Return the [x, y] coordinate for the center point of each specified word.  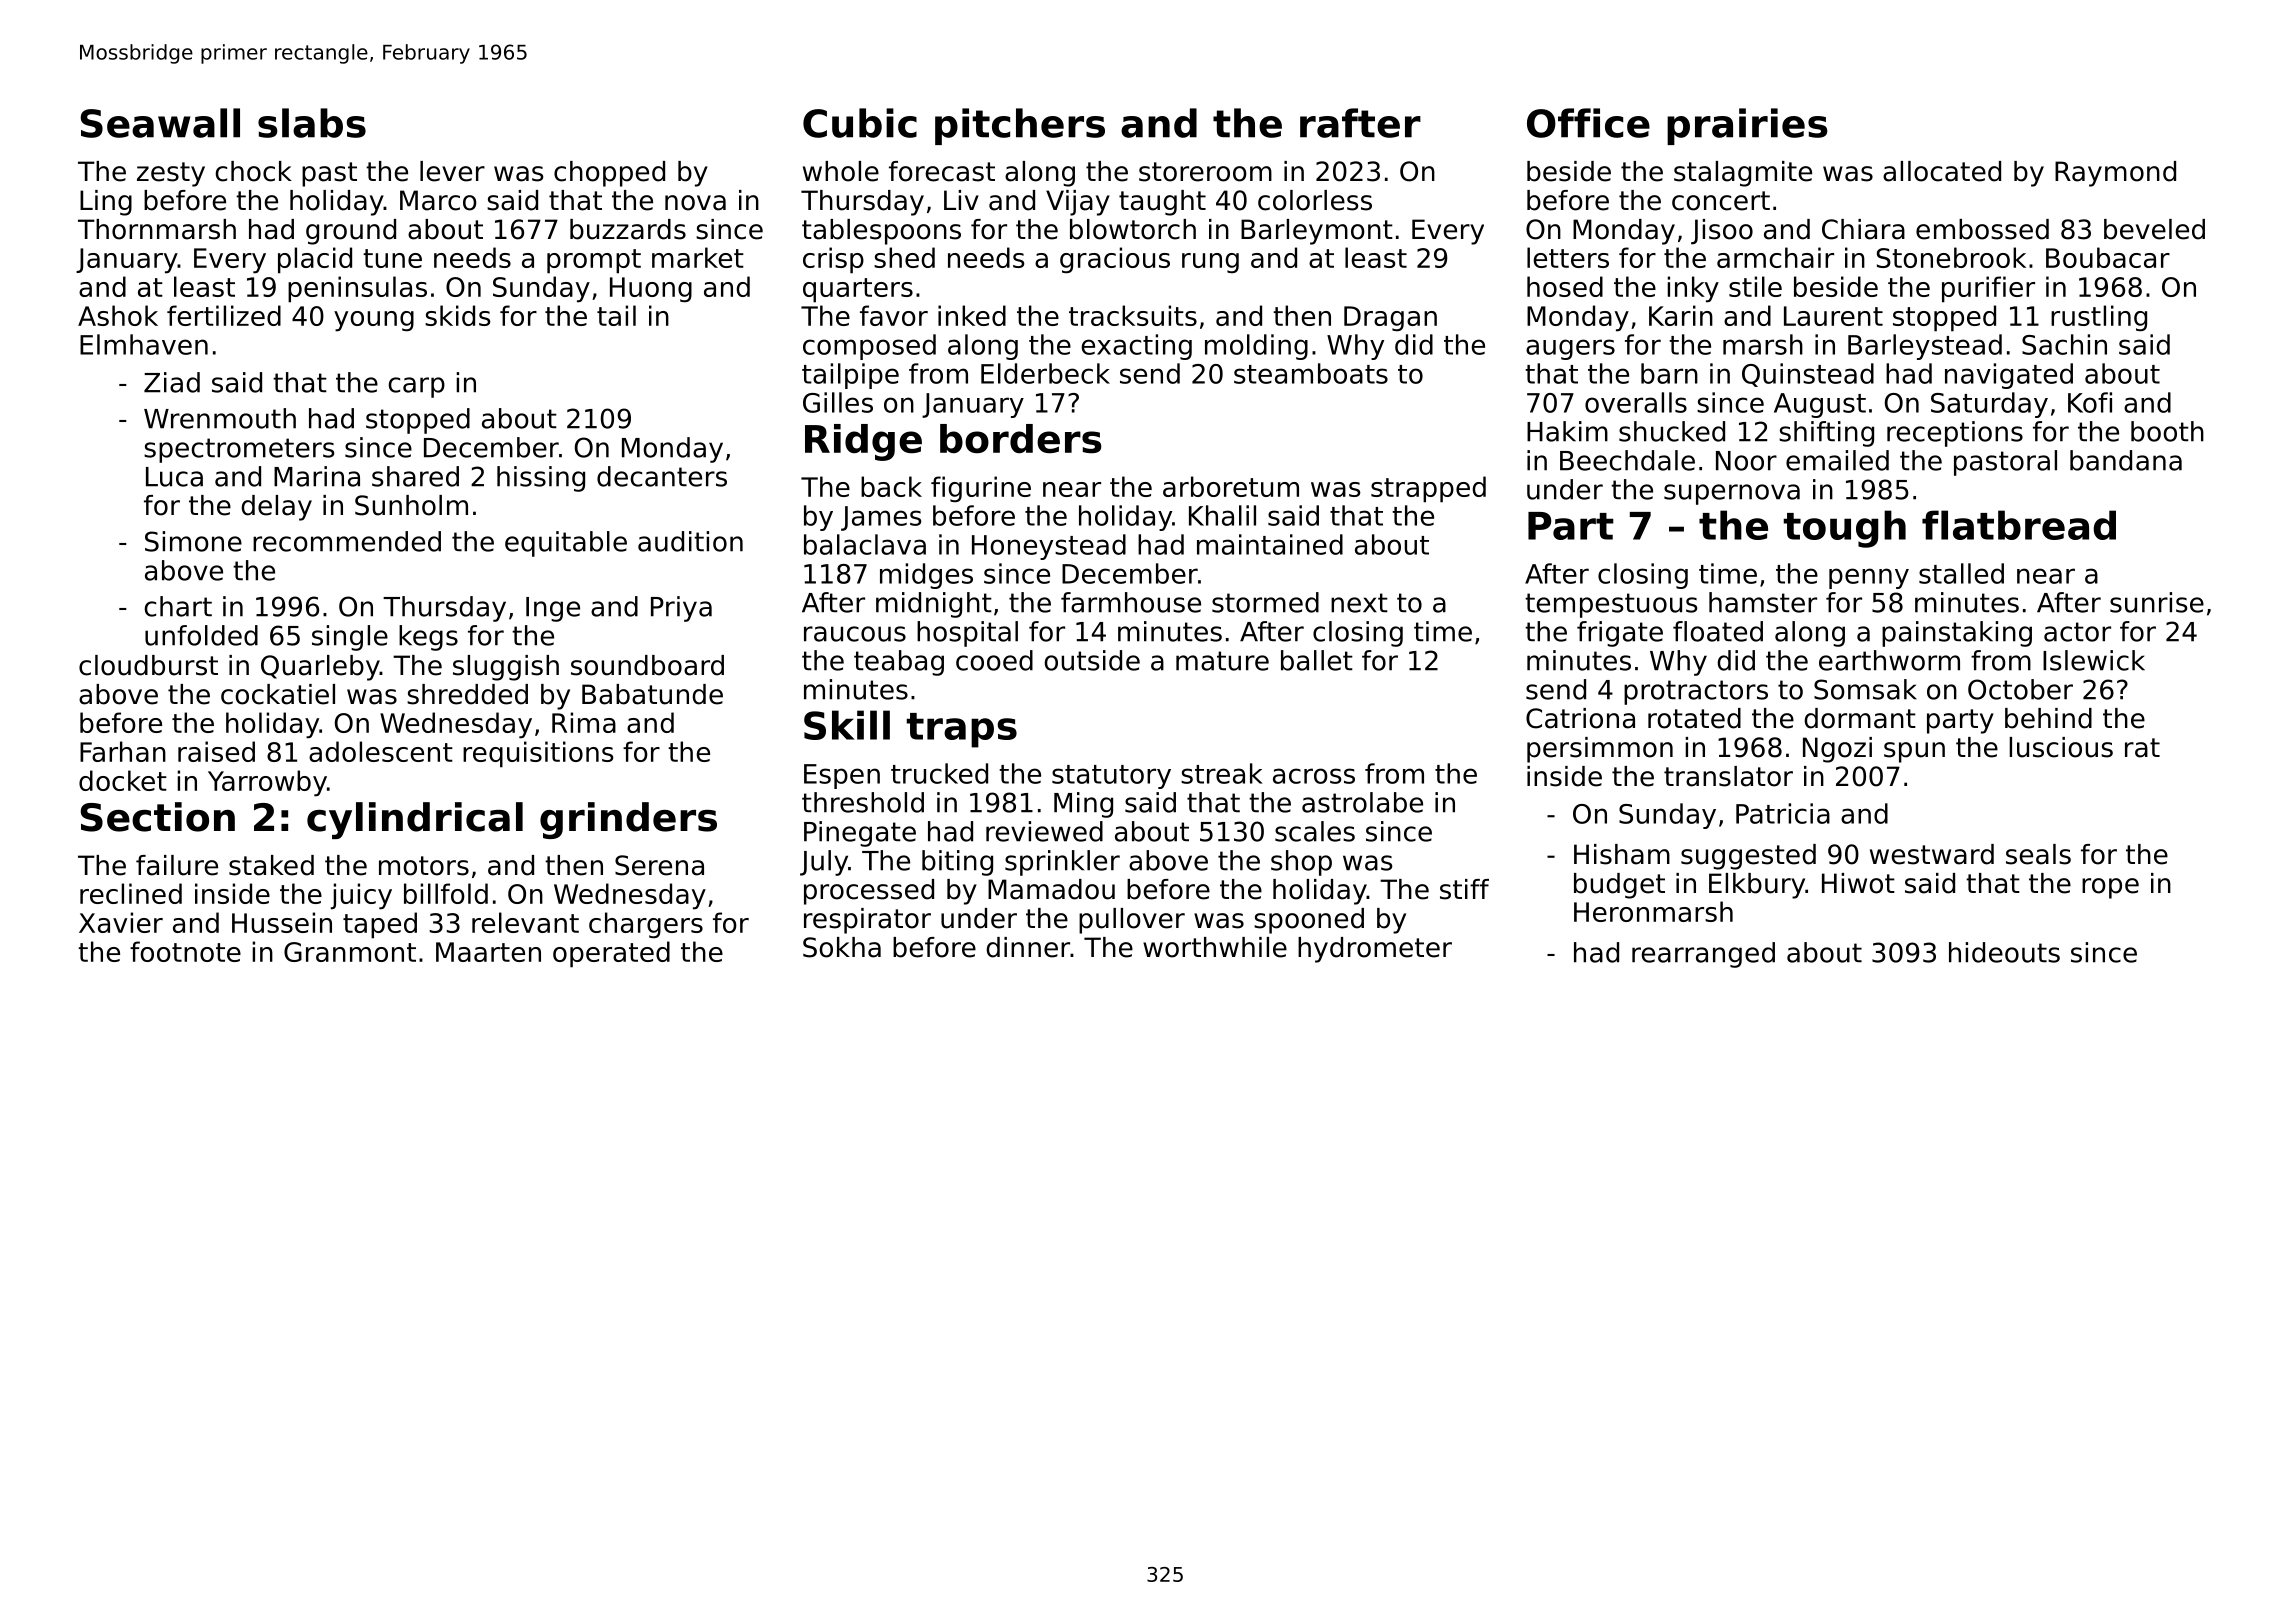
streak [1222, 773]
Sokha [842, 947]
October [2020, 689]
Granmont [350, 952]
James [881, 518]
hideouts [2004, 952]
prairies [1747, 126]
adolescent [381, 751]
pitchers [1020, 126]
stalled [1961, 573]
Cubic [860, 123]
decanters [662, 476]
